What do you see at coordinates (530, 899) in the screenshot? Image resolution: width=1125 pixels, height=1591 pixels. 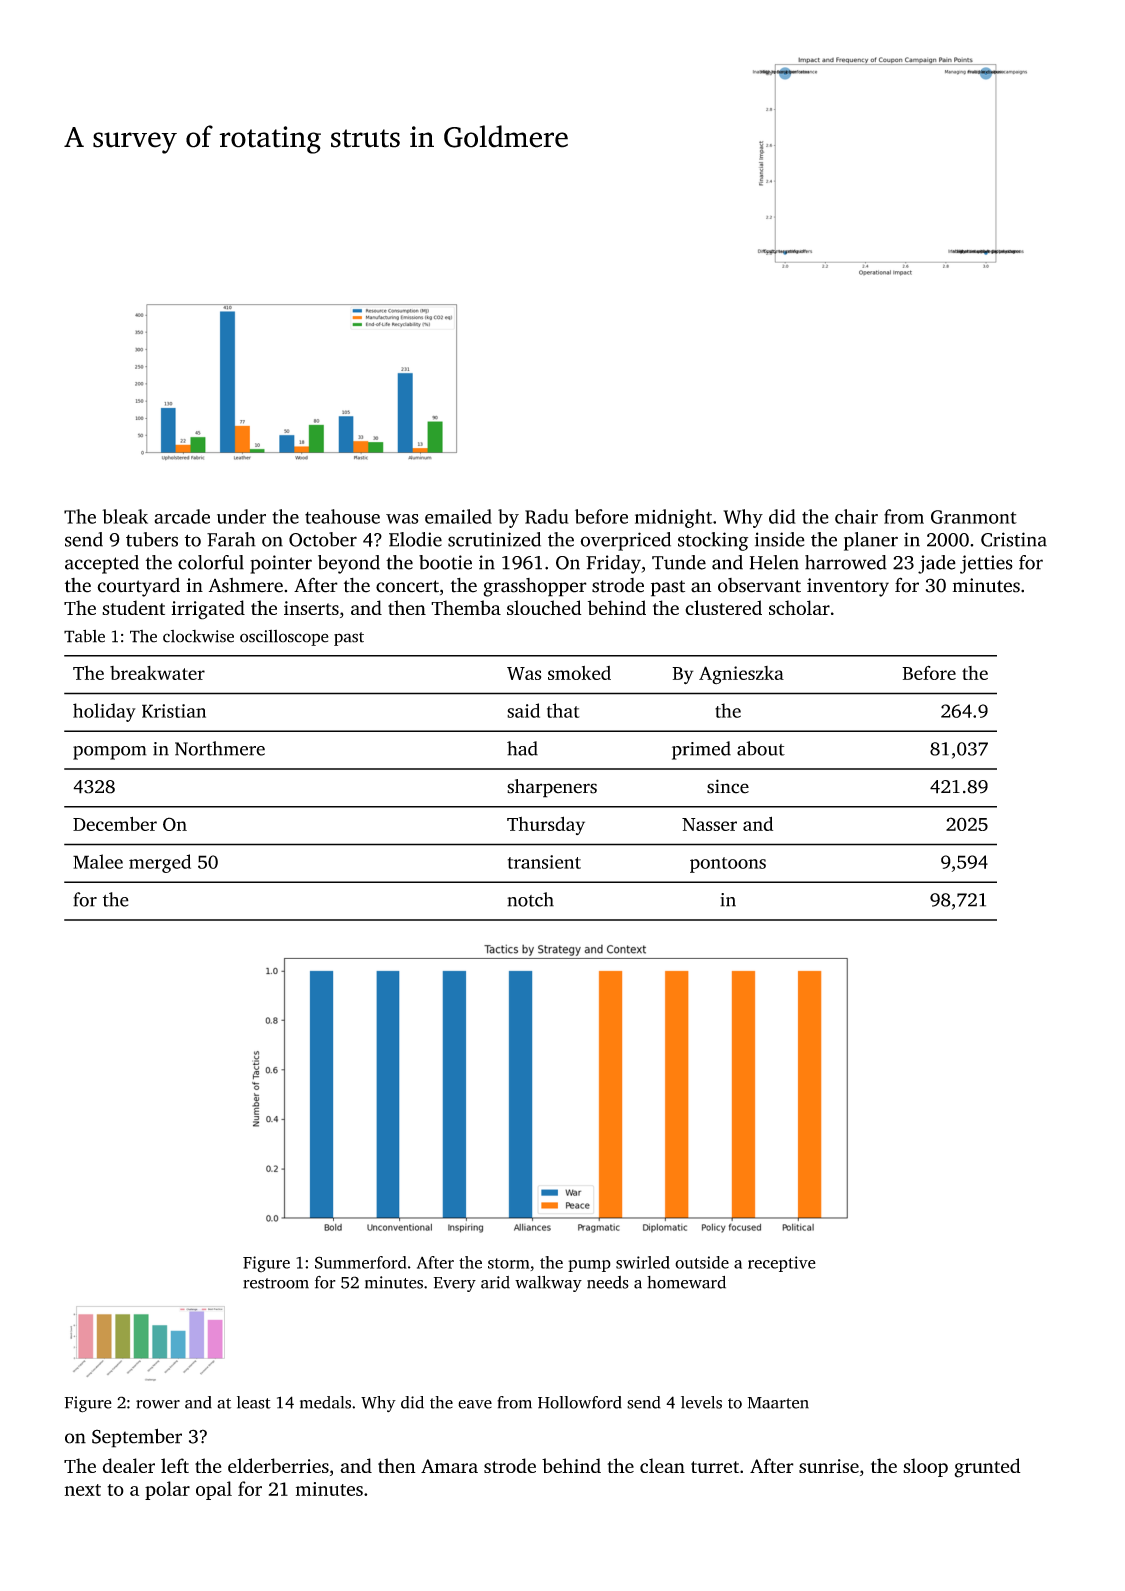 I see `notch` at bounding box center [530, 899].
